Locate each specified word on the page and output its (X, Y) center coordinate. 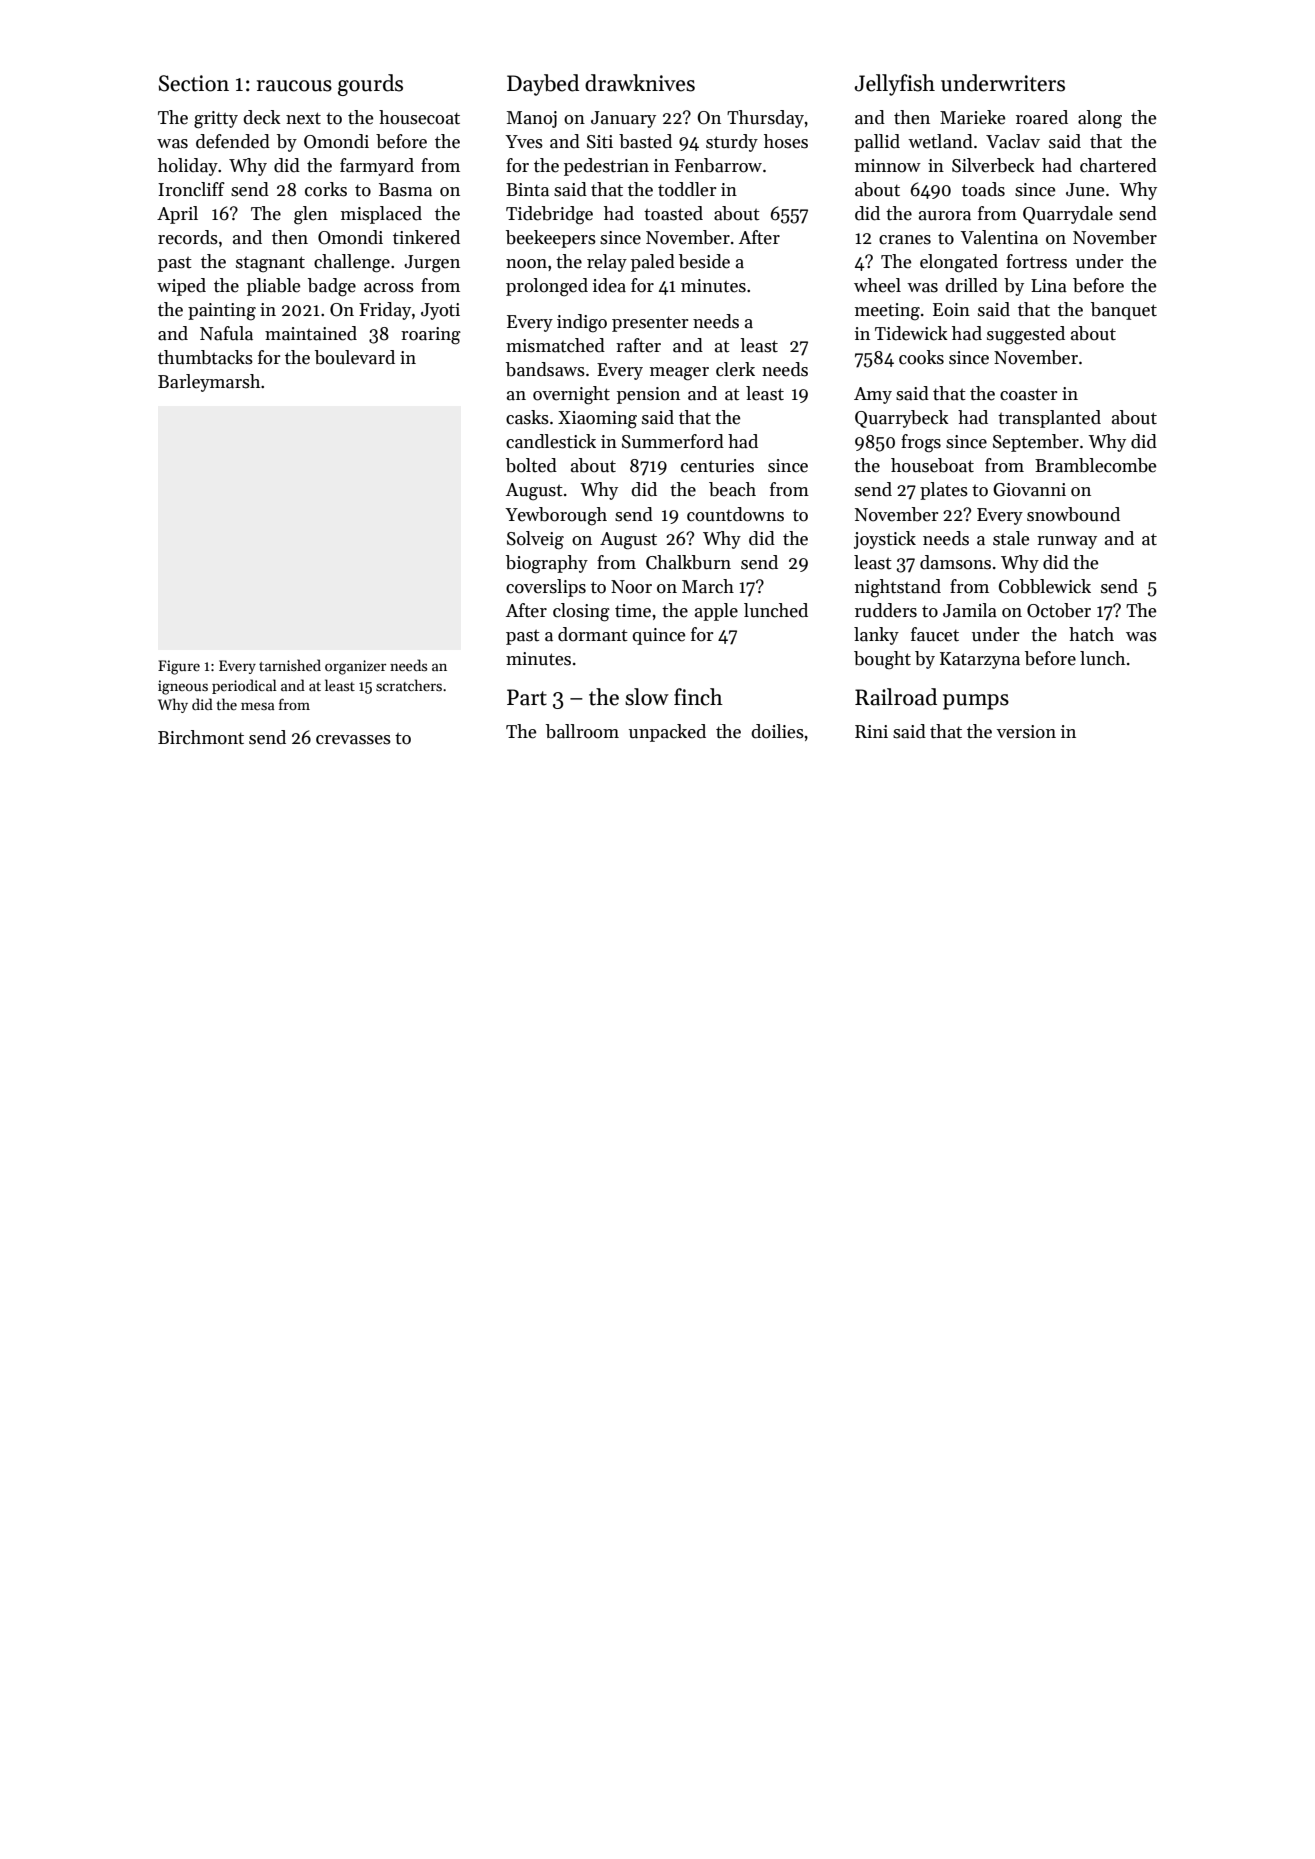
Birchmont (201, 737)
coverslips (546, 588)
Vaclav (1013, 141)
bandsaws (545, 369)
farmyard (377, 167)
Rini (871, 731)
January (623, 119)
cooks (921, 357)
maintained (311, 333)
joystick (885, 540)
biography (547, 564)
